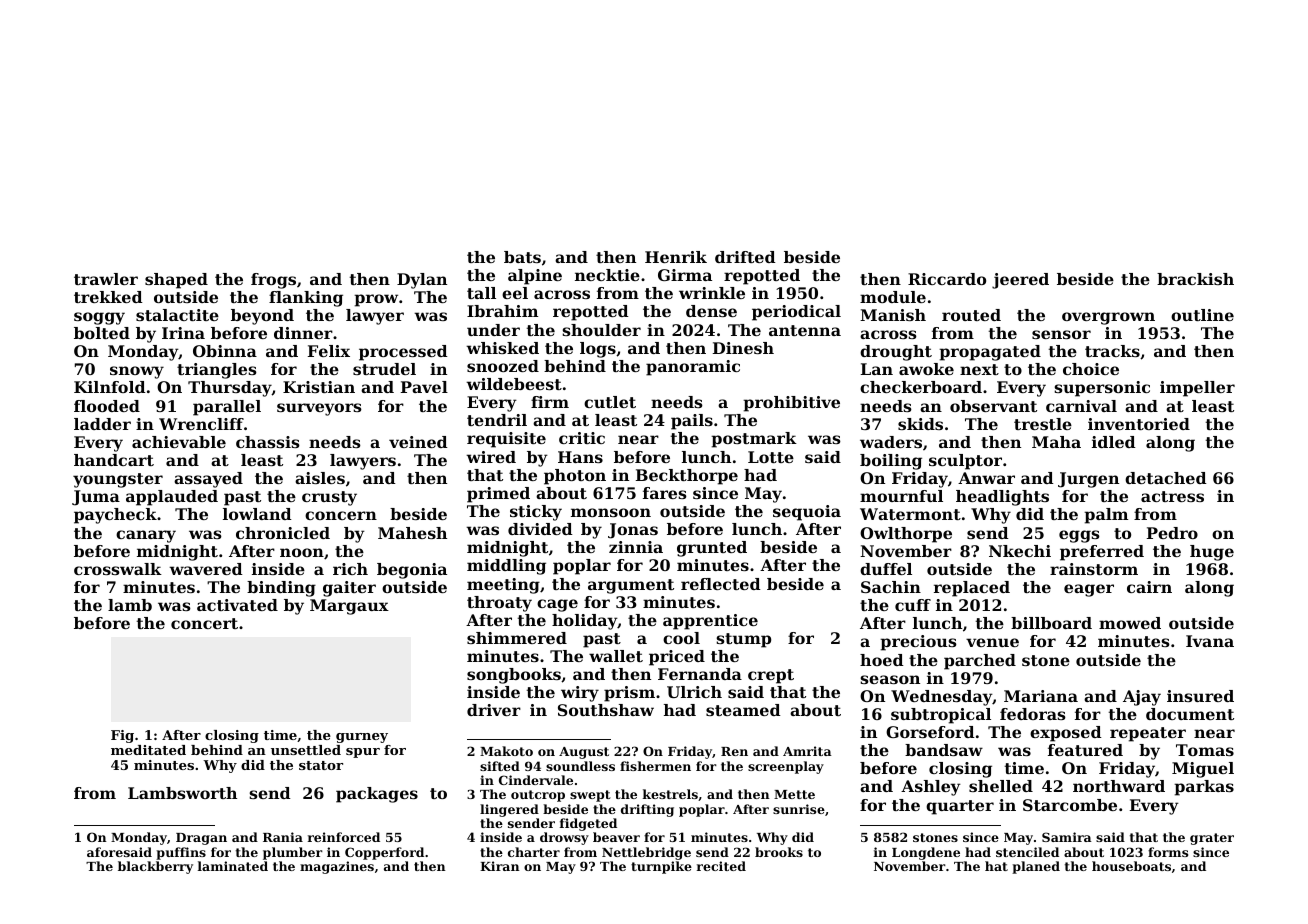 This screenshot has height=924, width=1308. What do you see at coordinates (1166, 478) in the screenshot?
I see `detached` at bounding box center [1166, 478].
